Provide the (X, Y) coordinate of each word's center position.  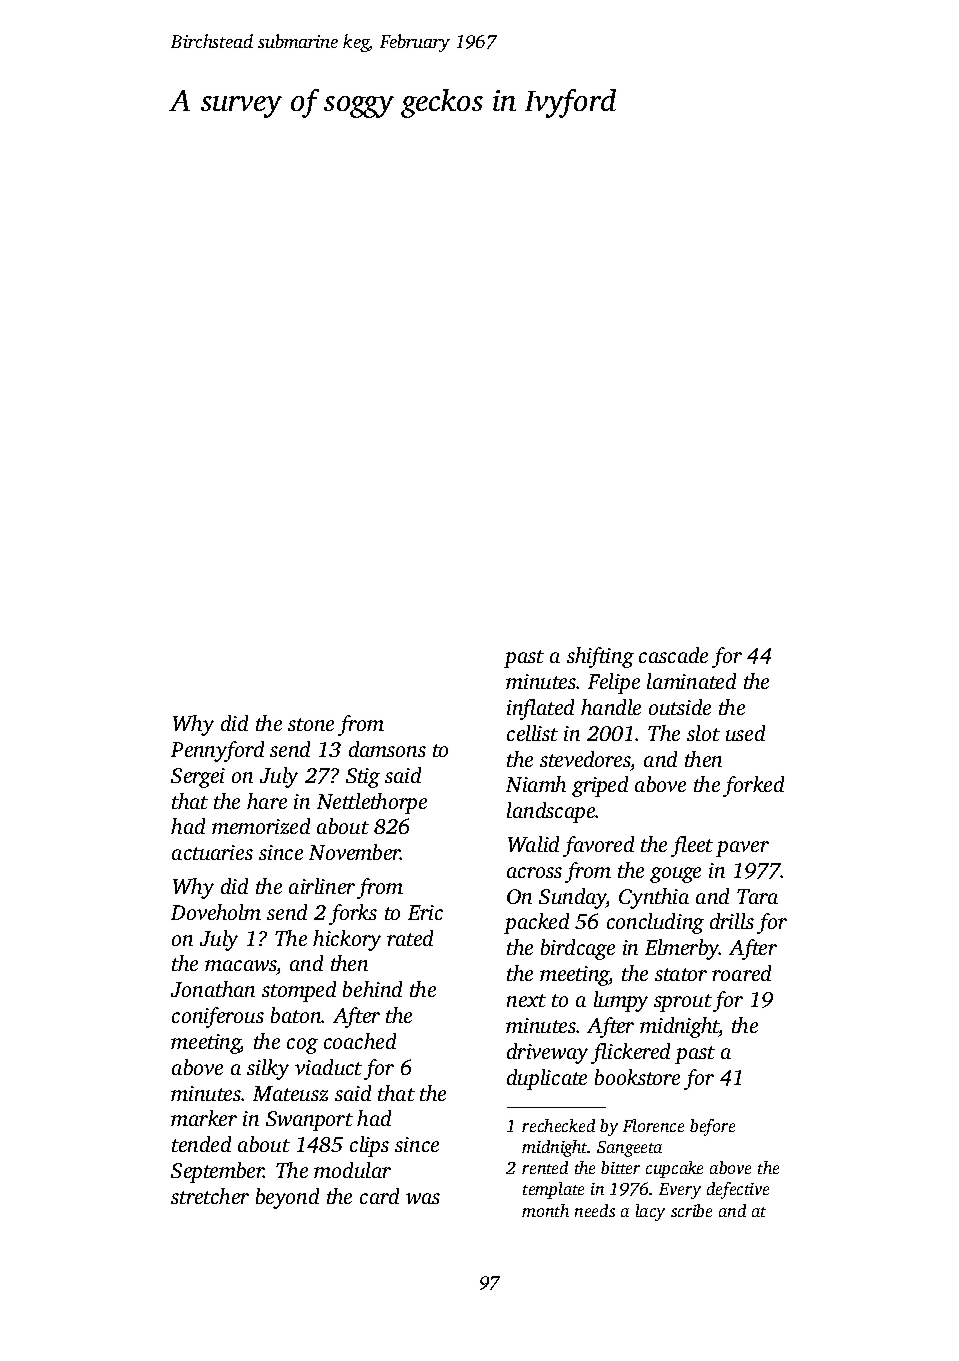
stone (311, 724)
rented (545, 1167)
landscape (551, 812)
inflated (540, 709)
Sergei (198, 778)
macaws (240, 965)
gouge (675, 875)
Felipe (614, 683)
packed (536, 923)
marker (204, 1118)
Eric (425, 912)
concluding (655, 923)
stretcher (210, 1196)
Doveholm (216, 912)
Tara (757, 896)
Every (680, 1191)
